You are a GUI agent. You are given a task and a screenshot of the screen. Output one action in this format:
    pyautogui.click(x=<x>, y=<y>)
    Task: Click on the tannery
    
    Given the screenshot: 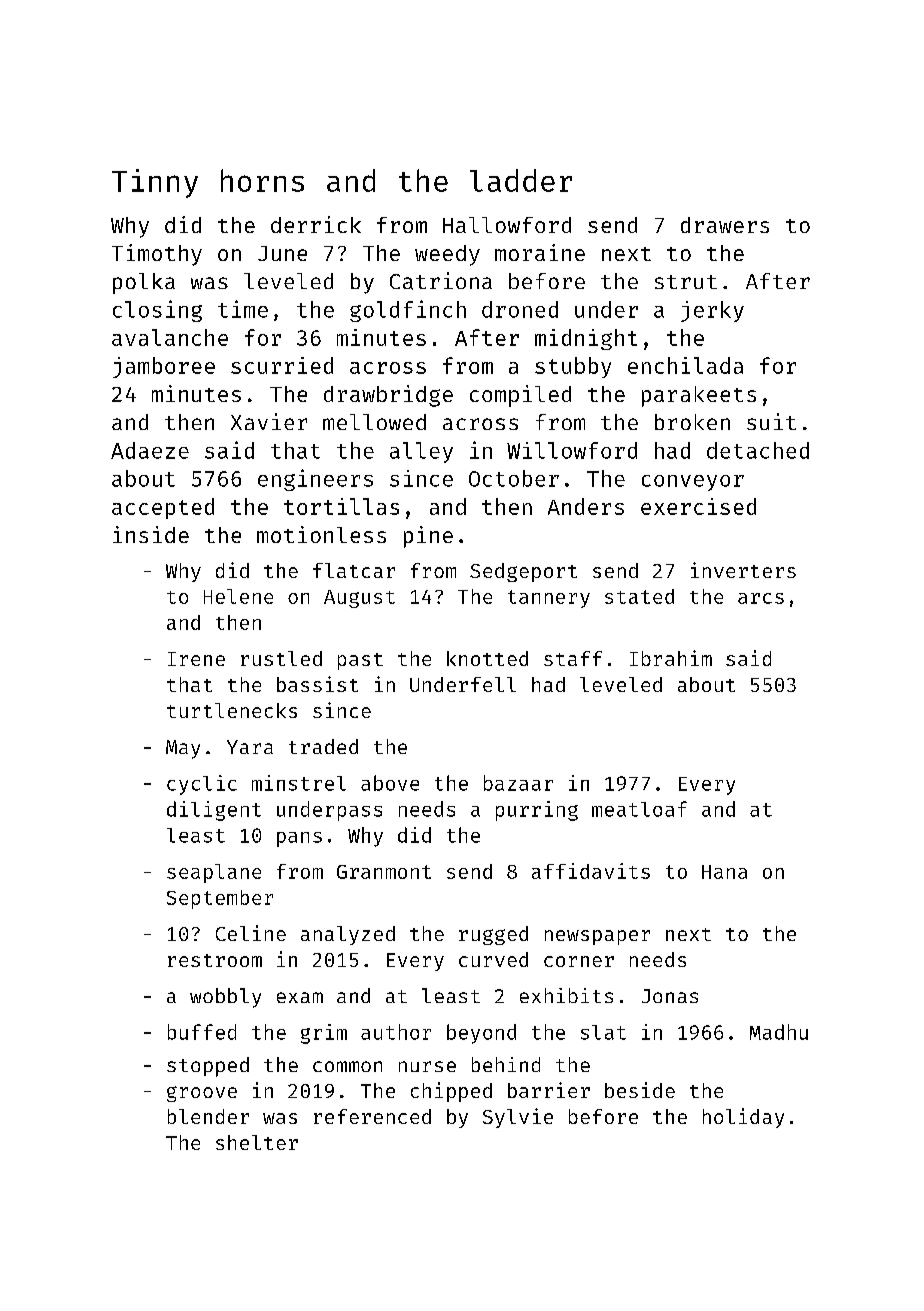 What is the action you would take?
    pyautogui.click(x=549, y=599)
